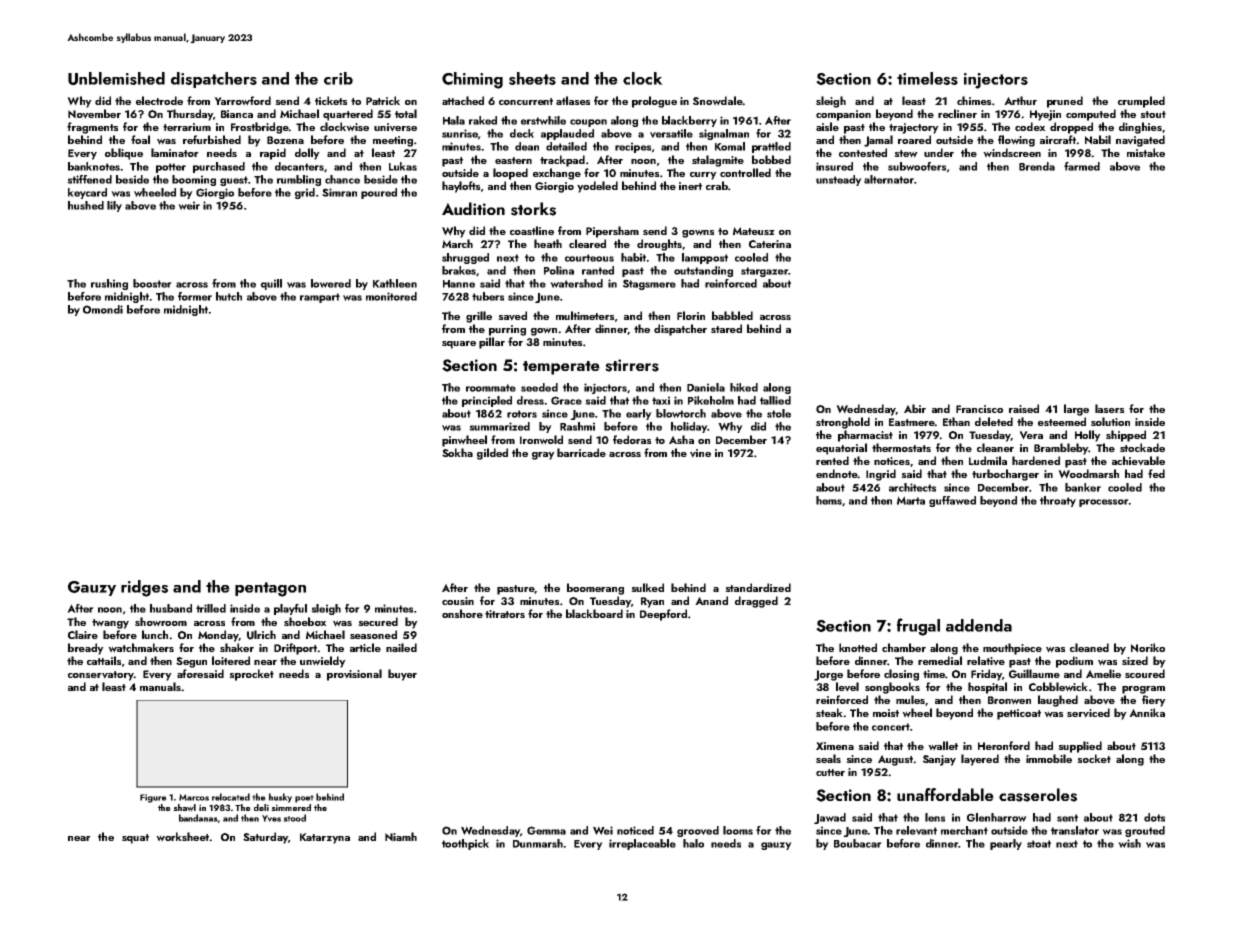  What do you see at coordinates (331, 283) in the document?
I see `lowered` at bounding box center [331, 283].
